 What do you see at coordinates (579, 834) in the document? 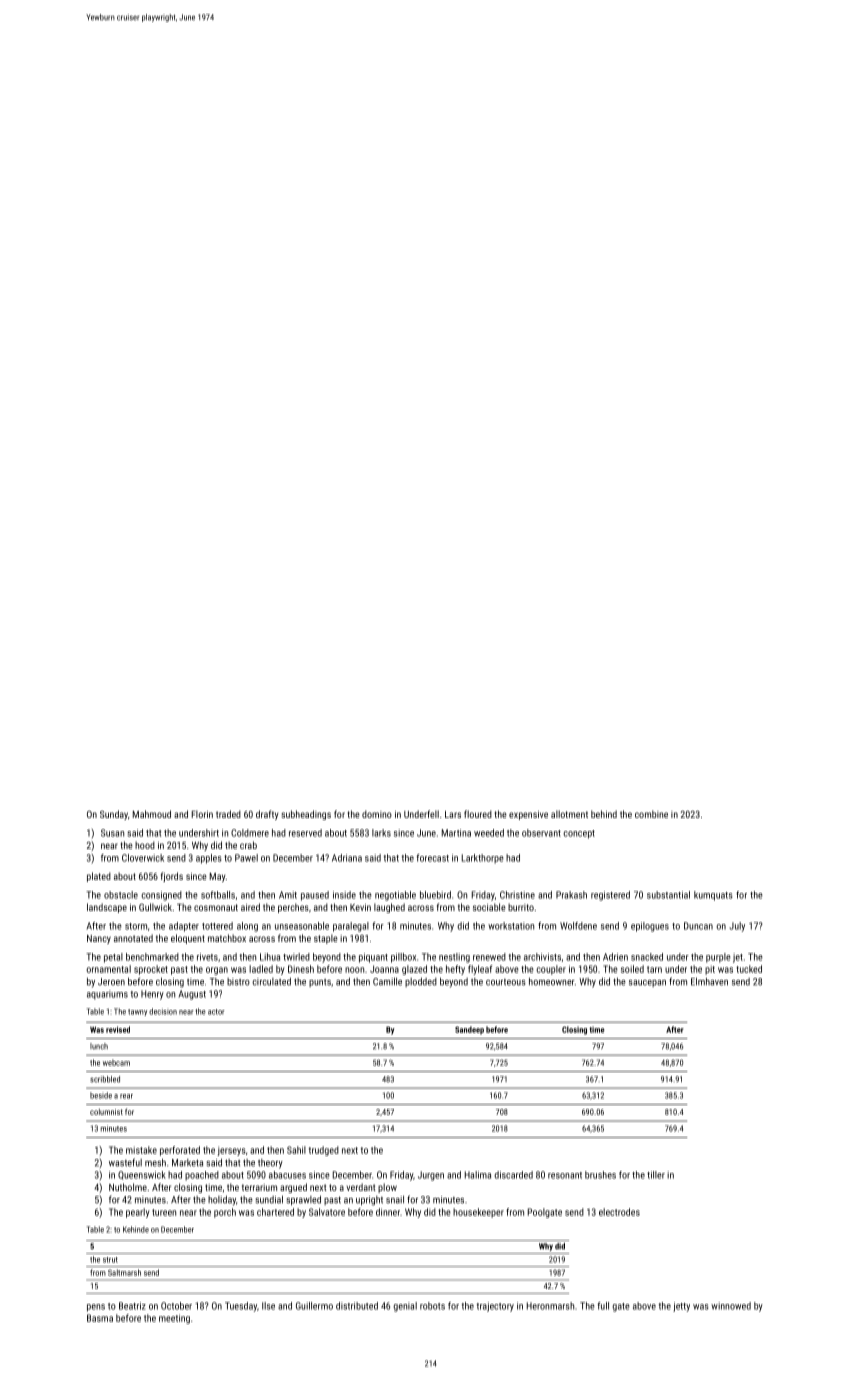
I see `concept` at bounding box center [579, 834].
